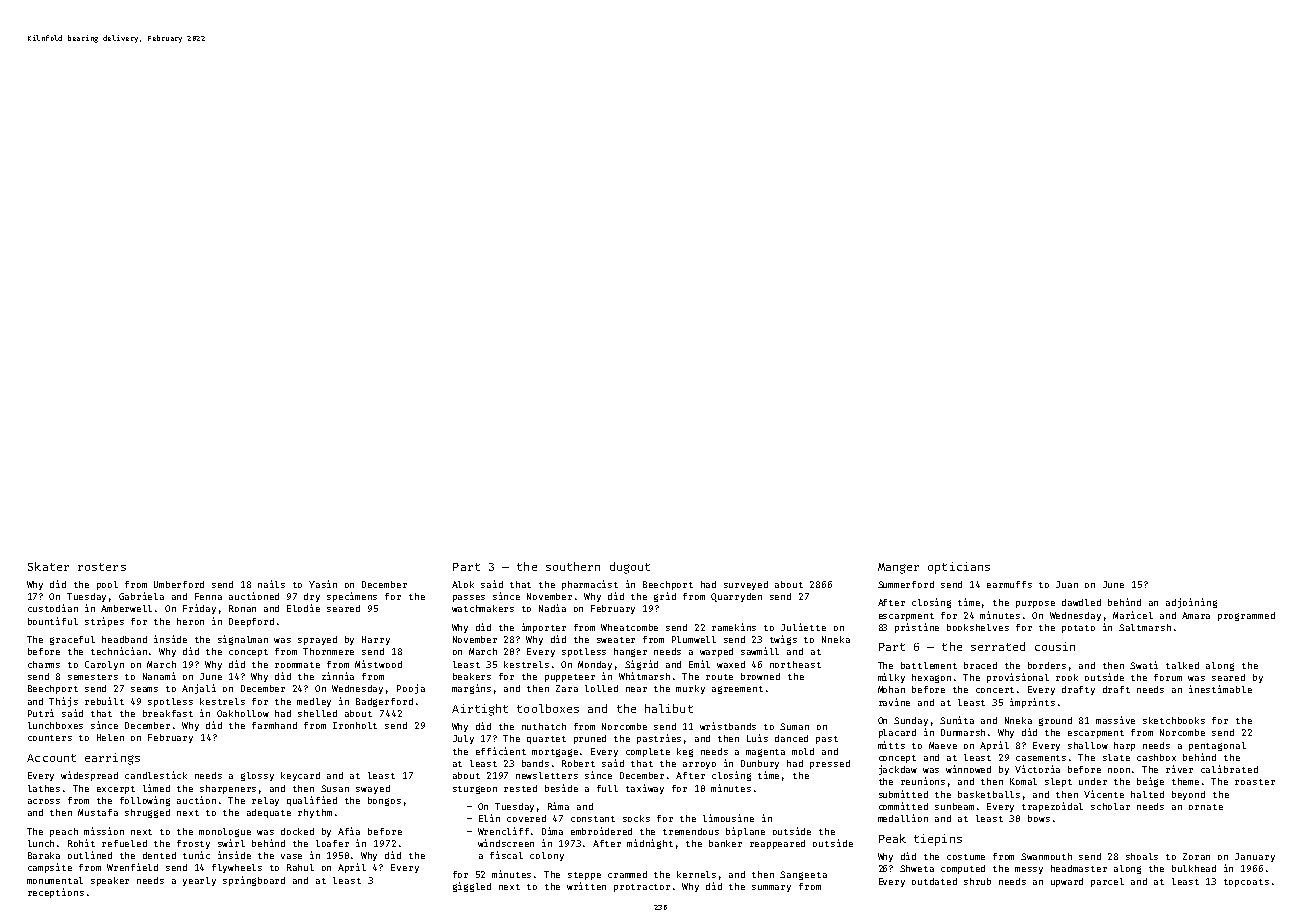  I want to click on yearly, so click(199, 881).
